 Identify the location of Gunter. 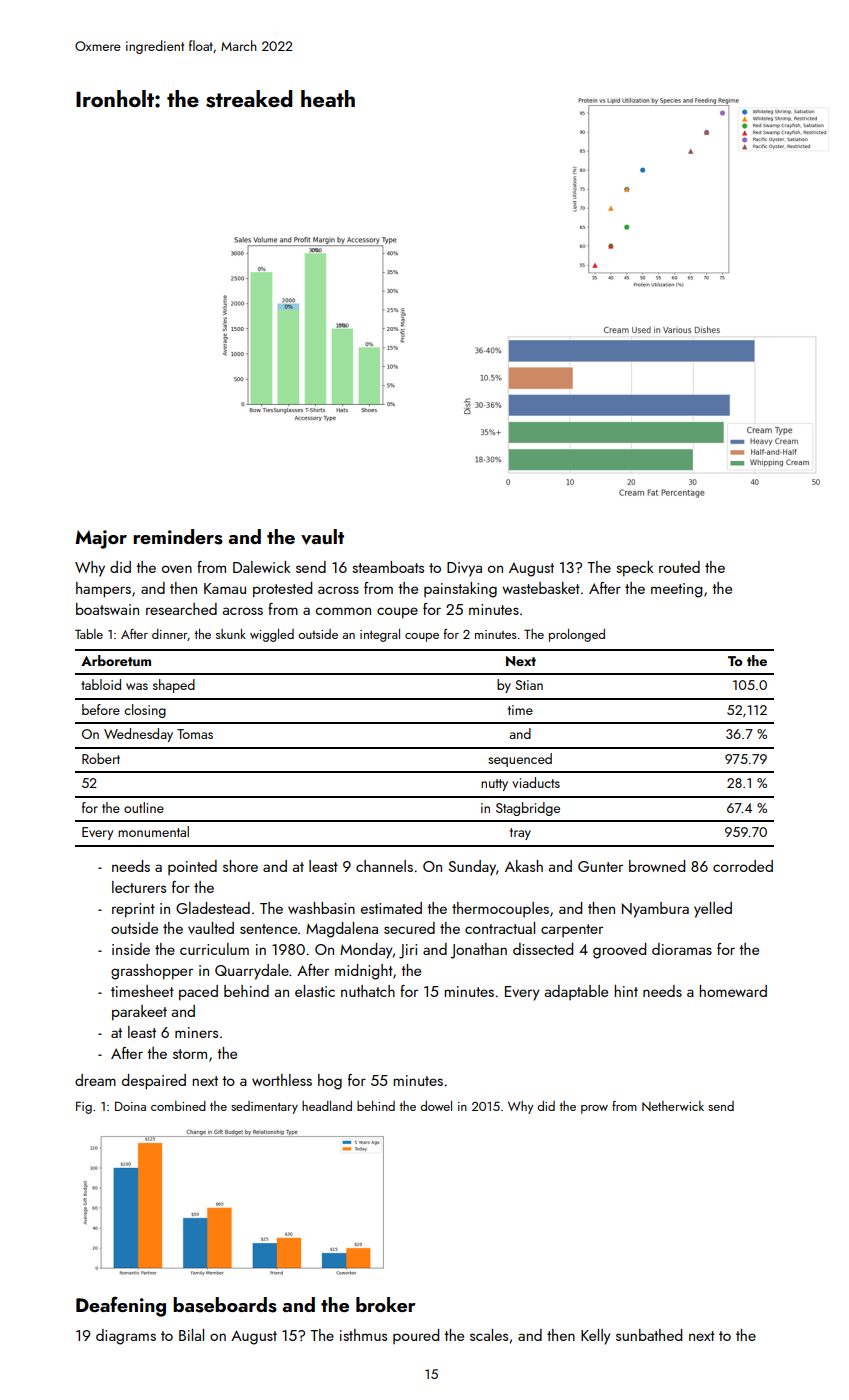
(600, 866).
